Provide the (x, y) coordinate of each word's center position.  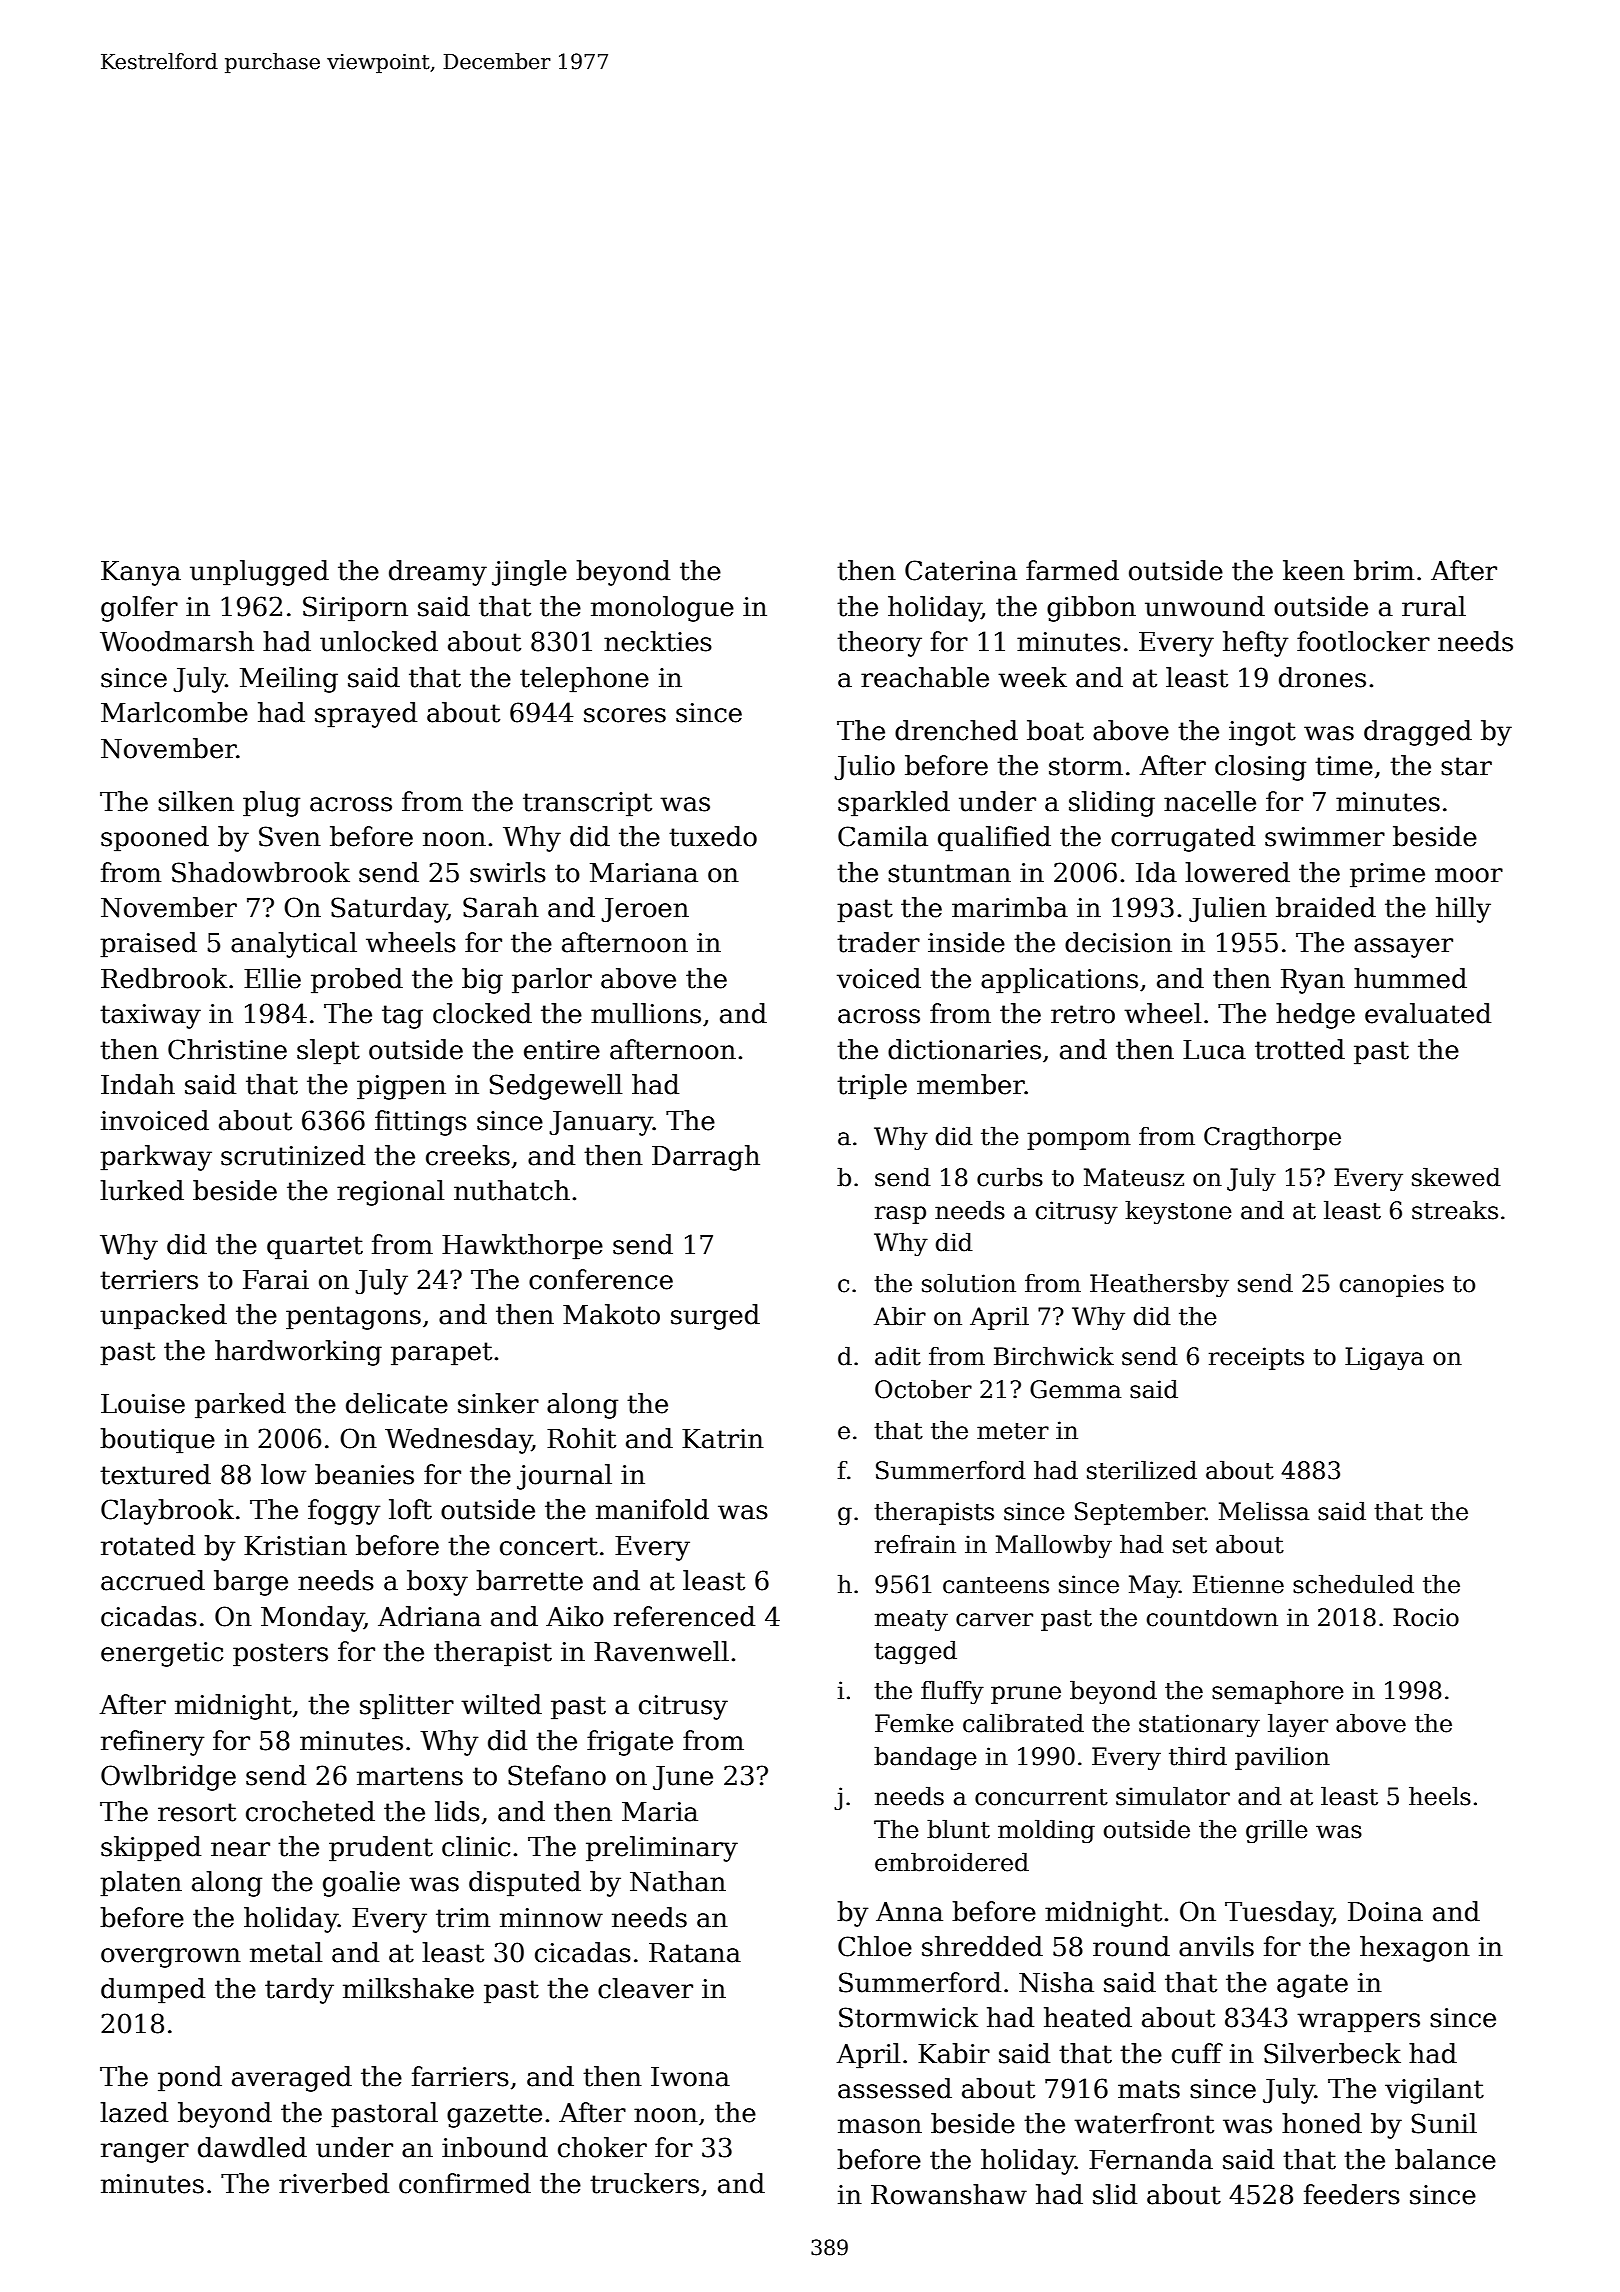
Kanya (141, 573)
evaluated (1428, 1013)
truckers (644, 2183)
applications (1059, 981)
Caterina (961, 570)
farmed (1072, 570)
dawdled (252, 2147)
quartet (315, 1248)
